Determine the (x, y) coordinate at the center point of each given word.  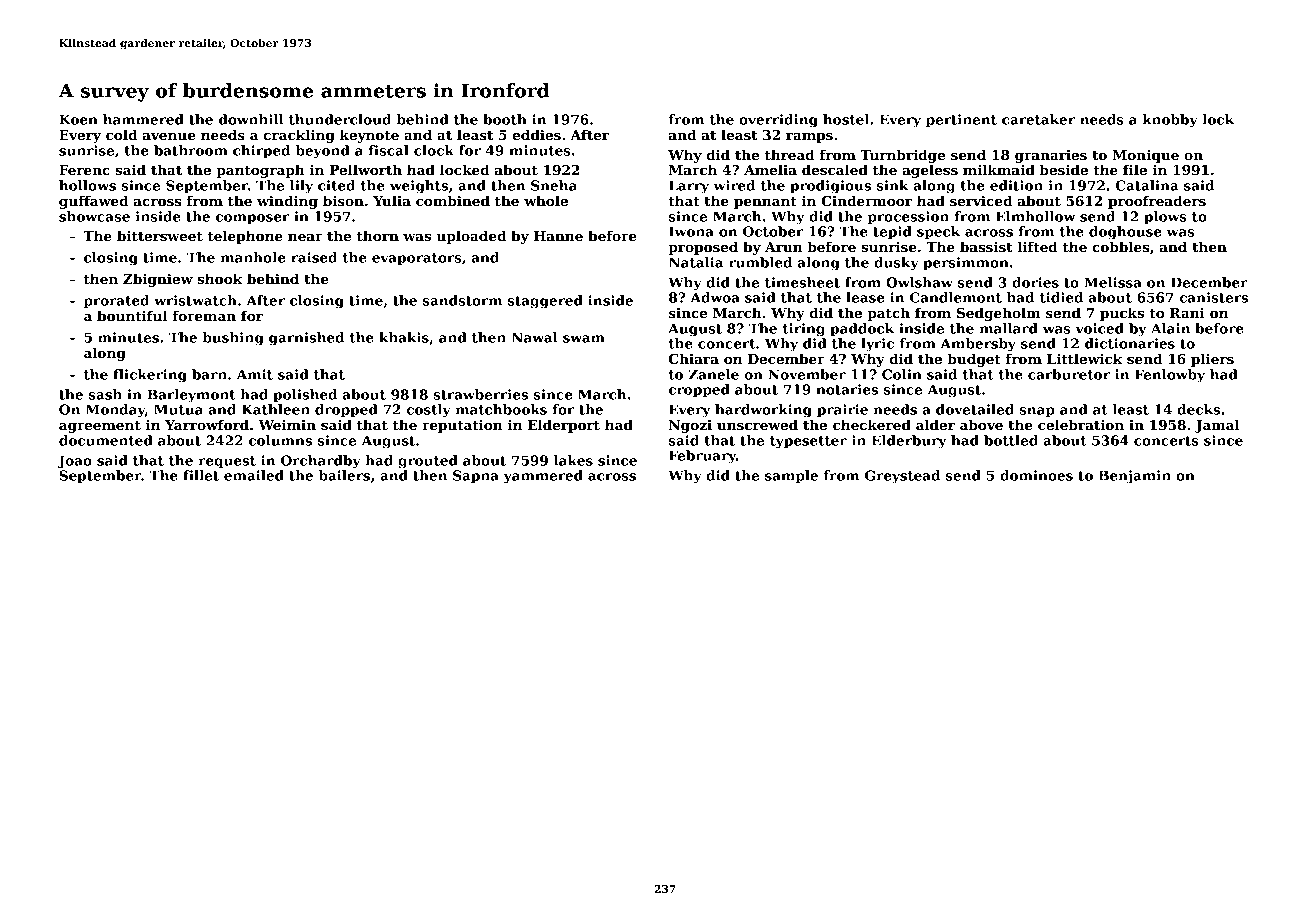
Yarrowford (207, 424)
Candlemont (956, 297)
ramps (809, 138)
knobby (1170, 121)
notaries (847, 389)
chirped (261, 152)
